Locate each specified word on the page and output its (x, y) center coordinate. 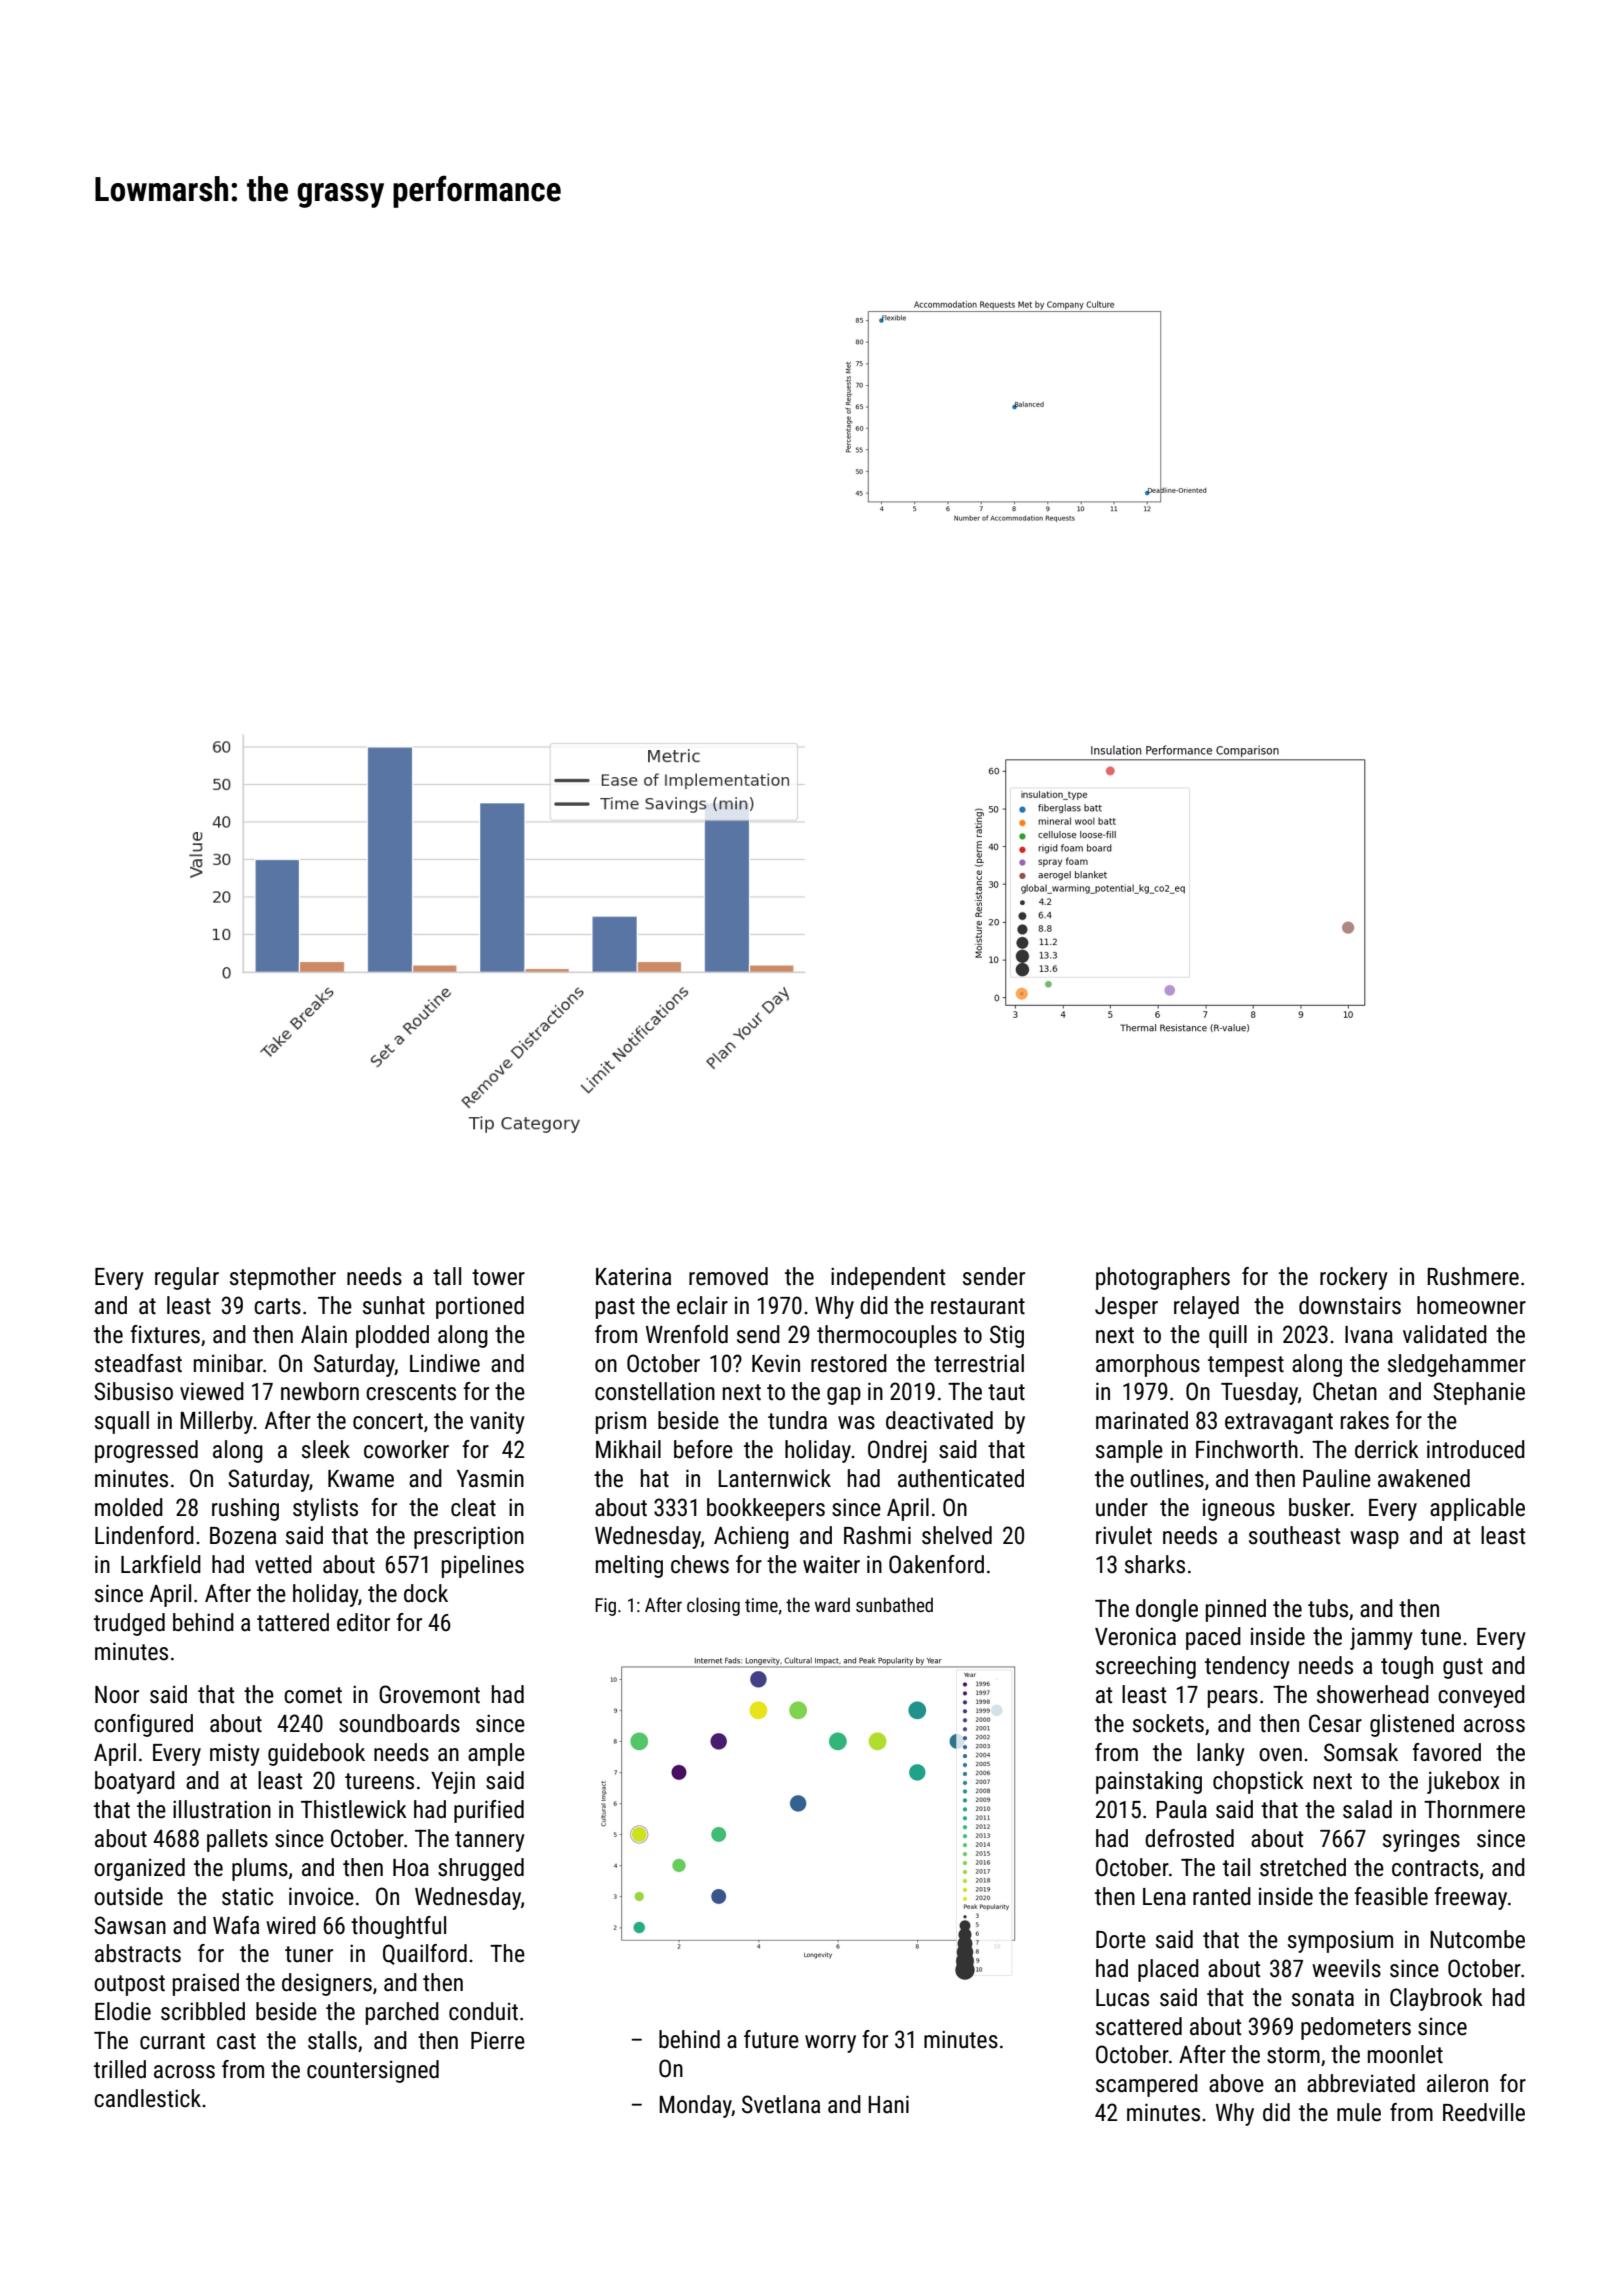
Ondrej (897, 1451)
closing (713, 1606)
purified (489, 1811)
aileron (1457, 2083)
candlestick (147, 2098)
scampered (1147, 2085)
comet (313, 1695)
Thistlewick (354, 1809)
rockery (1354, 1278)
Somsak (1361, 1752)
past (615, 1308)
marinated (1142, 1420)
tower (498, 1277)
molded (129, 1507)
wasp (1374, 1540)
